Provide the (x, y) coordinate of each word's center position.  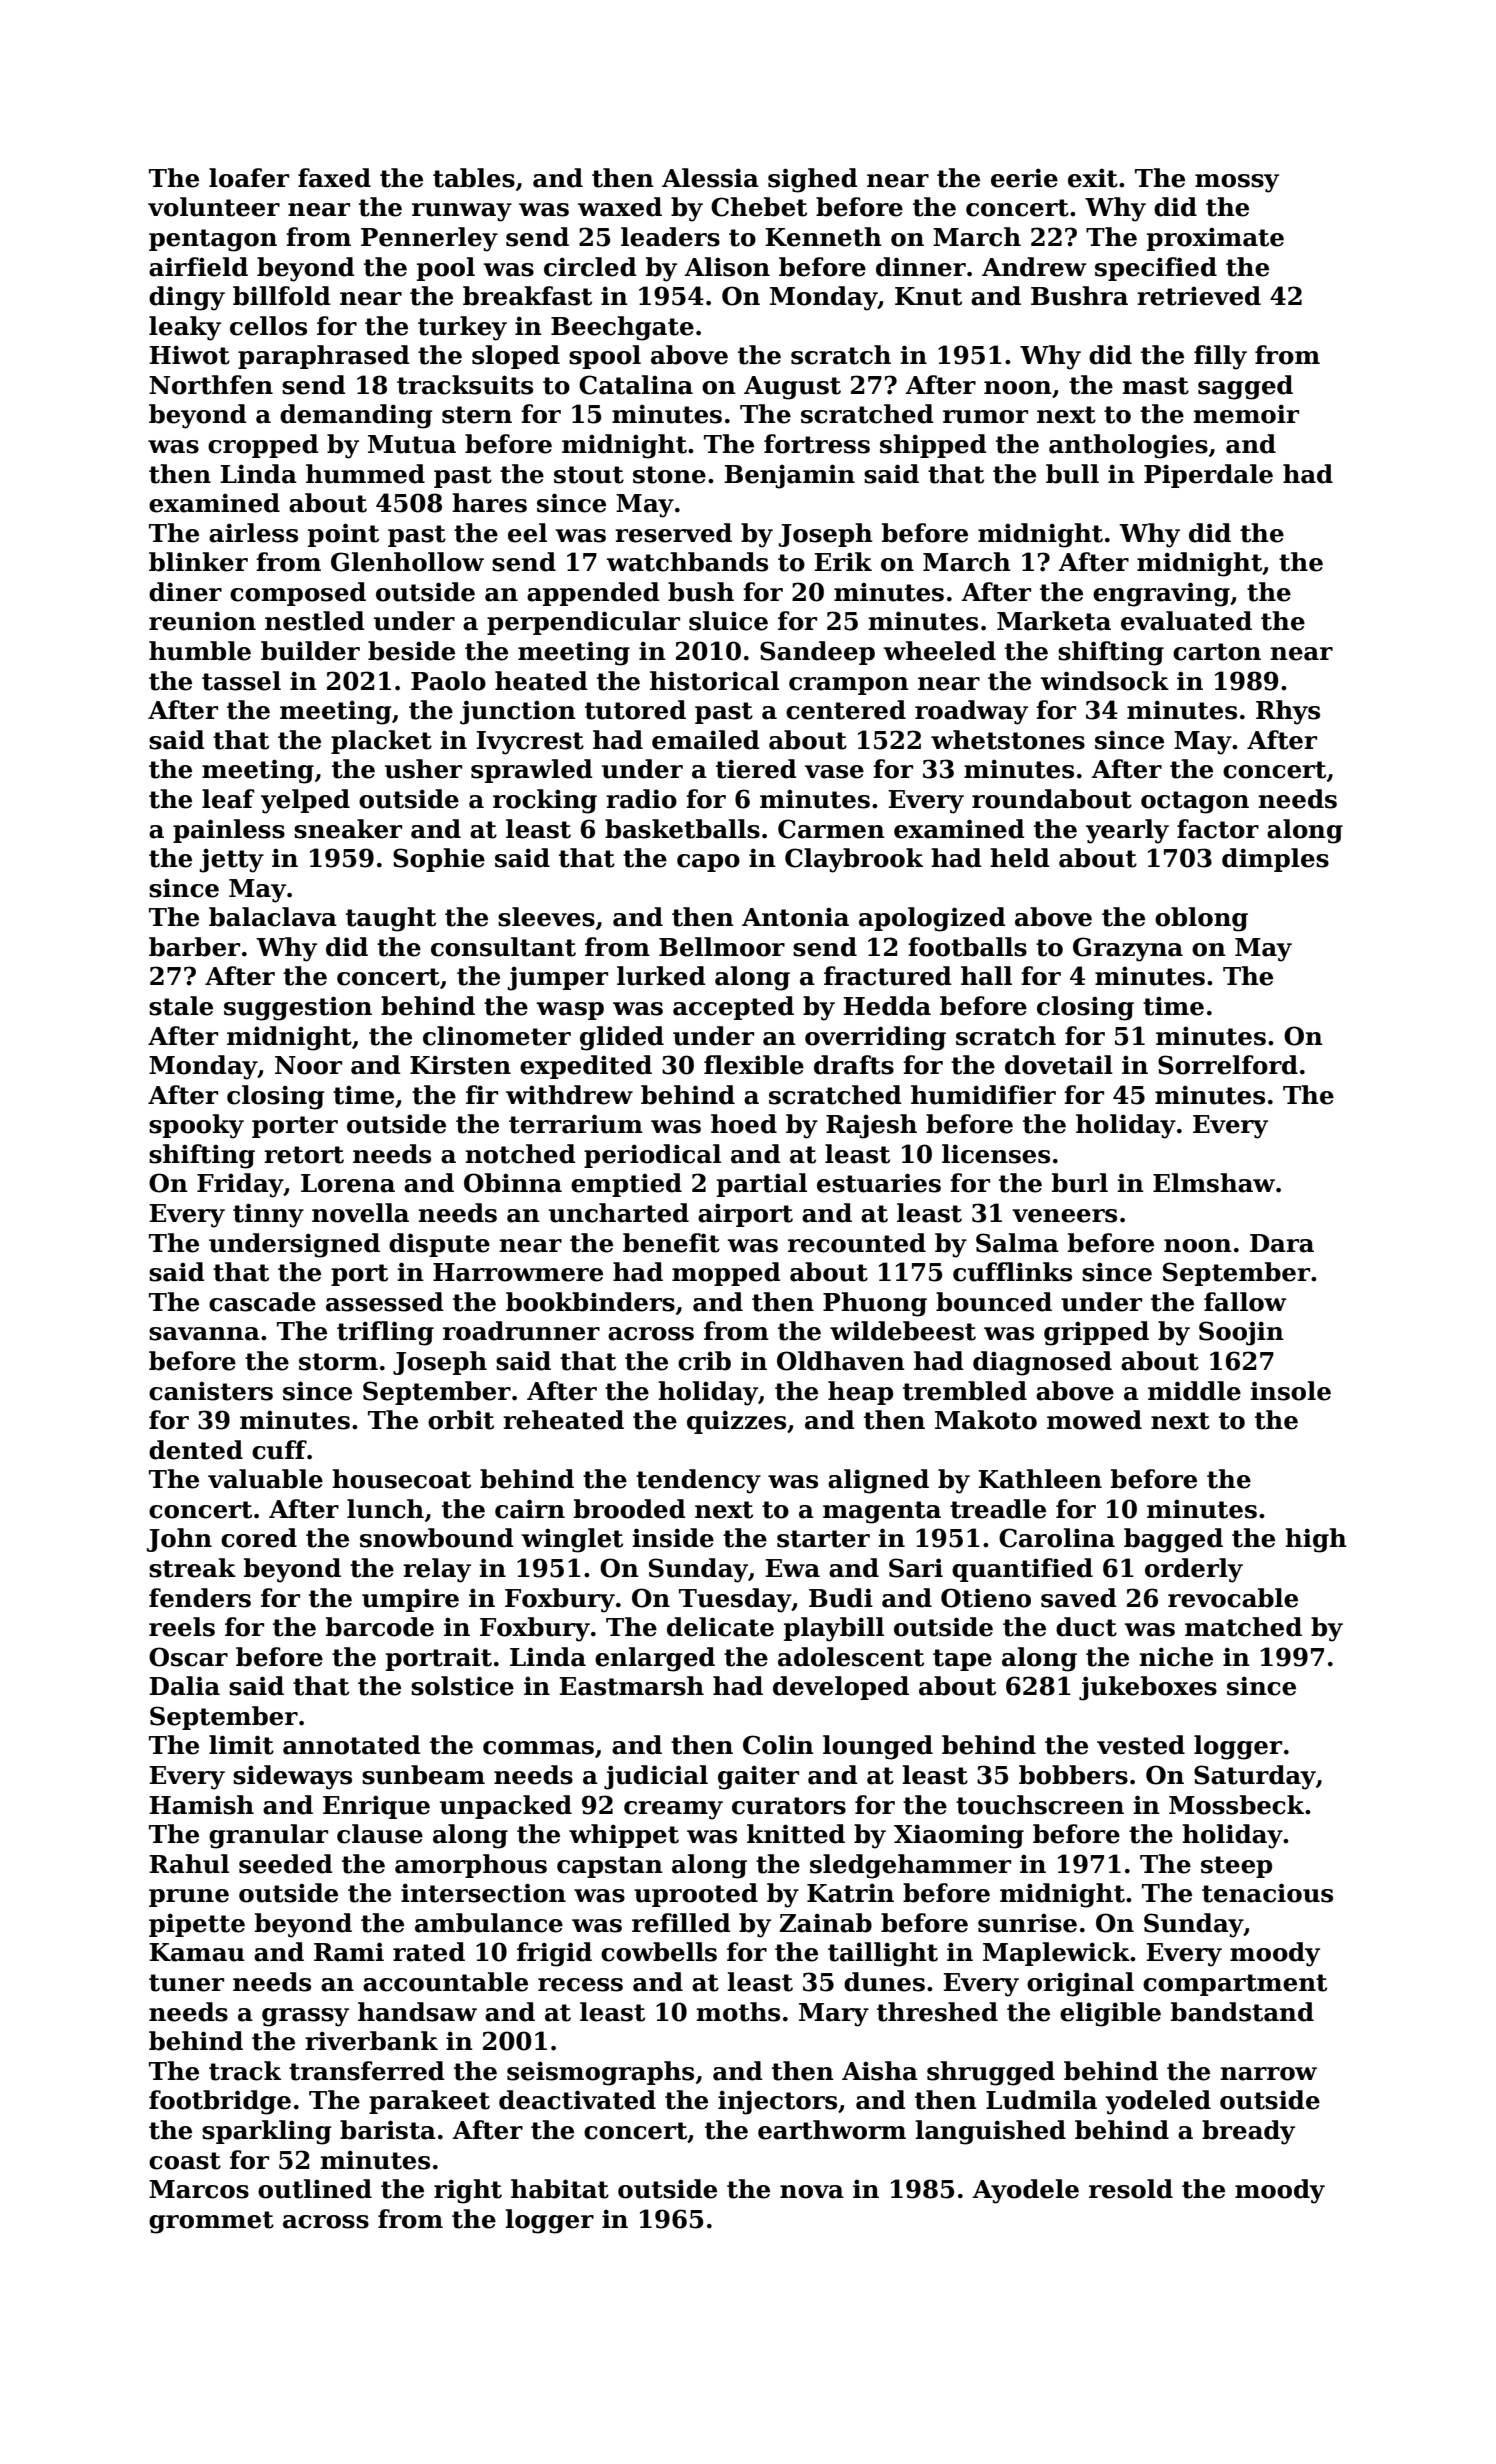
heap (860, 1393)
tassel (241, 681)
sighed (813, 180)
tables (474, 178)
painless (229, 831)
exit (1093, 178)
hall (986, 976)
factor (1218, 829)
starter (823, 1539)
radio (641, 799)
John (179, 1540)
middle (1194, 1391)
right (468, 2191)
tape (962, 1660)
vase (834, 772)
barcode (380, 1627)
